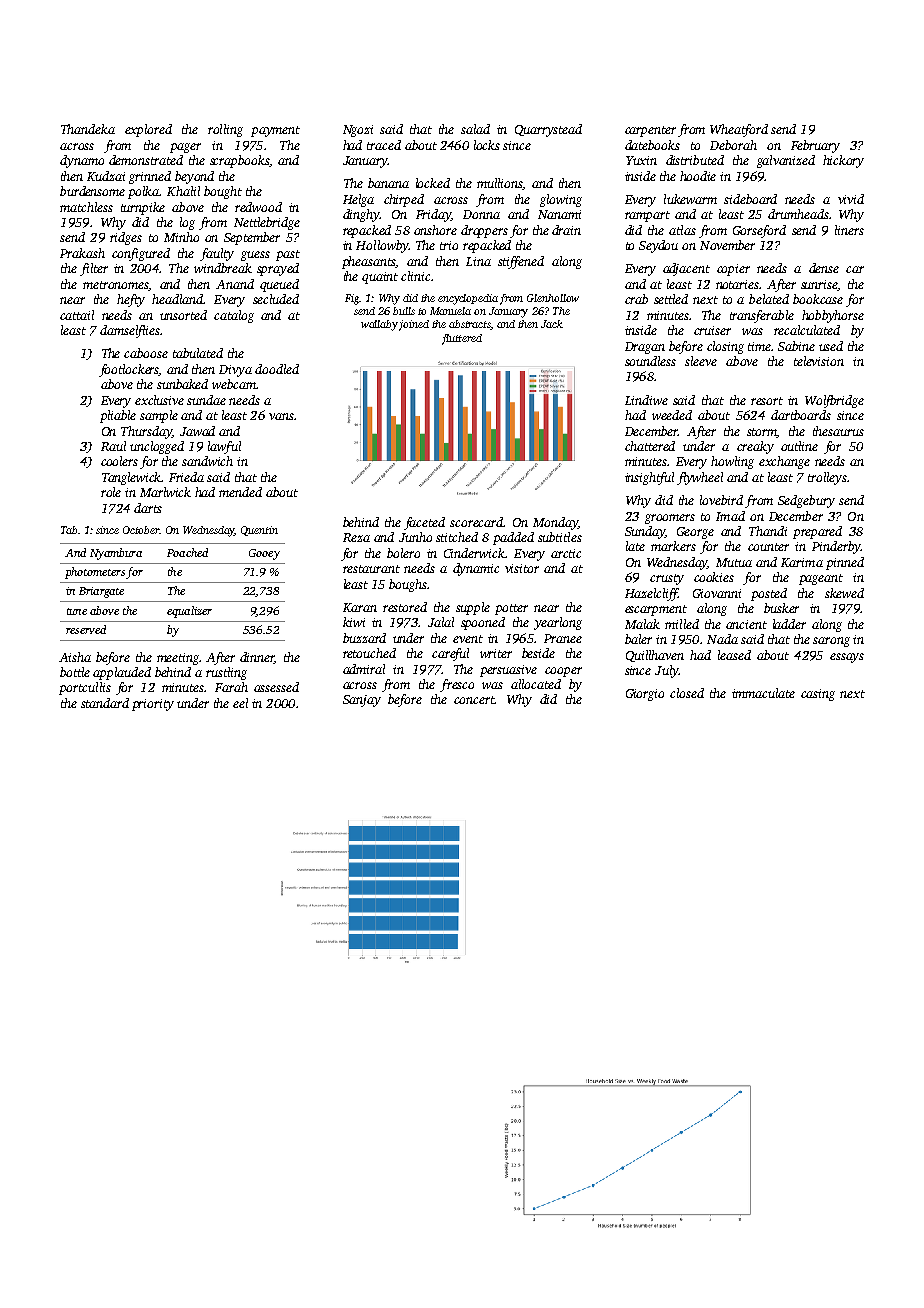 The width and height of the screenshot is (924, 1308). Describe the element at coordinates (82, 161) in the screenshot. I see `dynamo` at that location.
